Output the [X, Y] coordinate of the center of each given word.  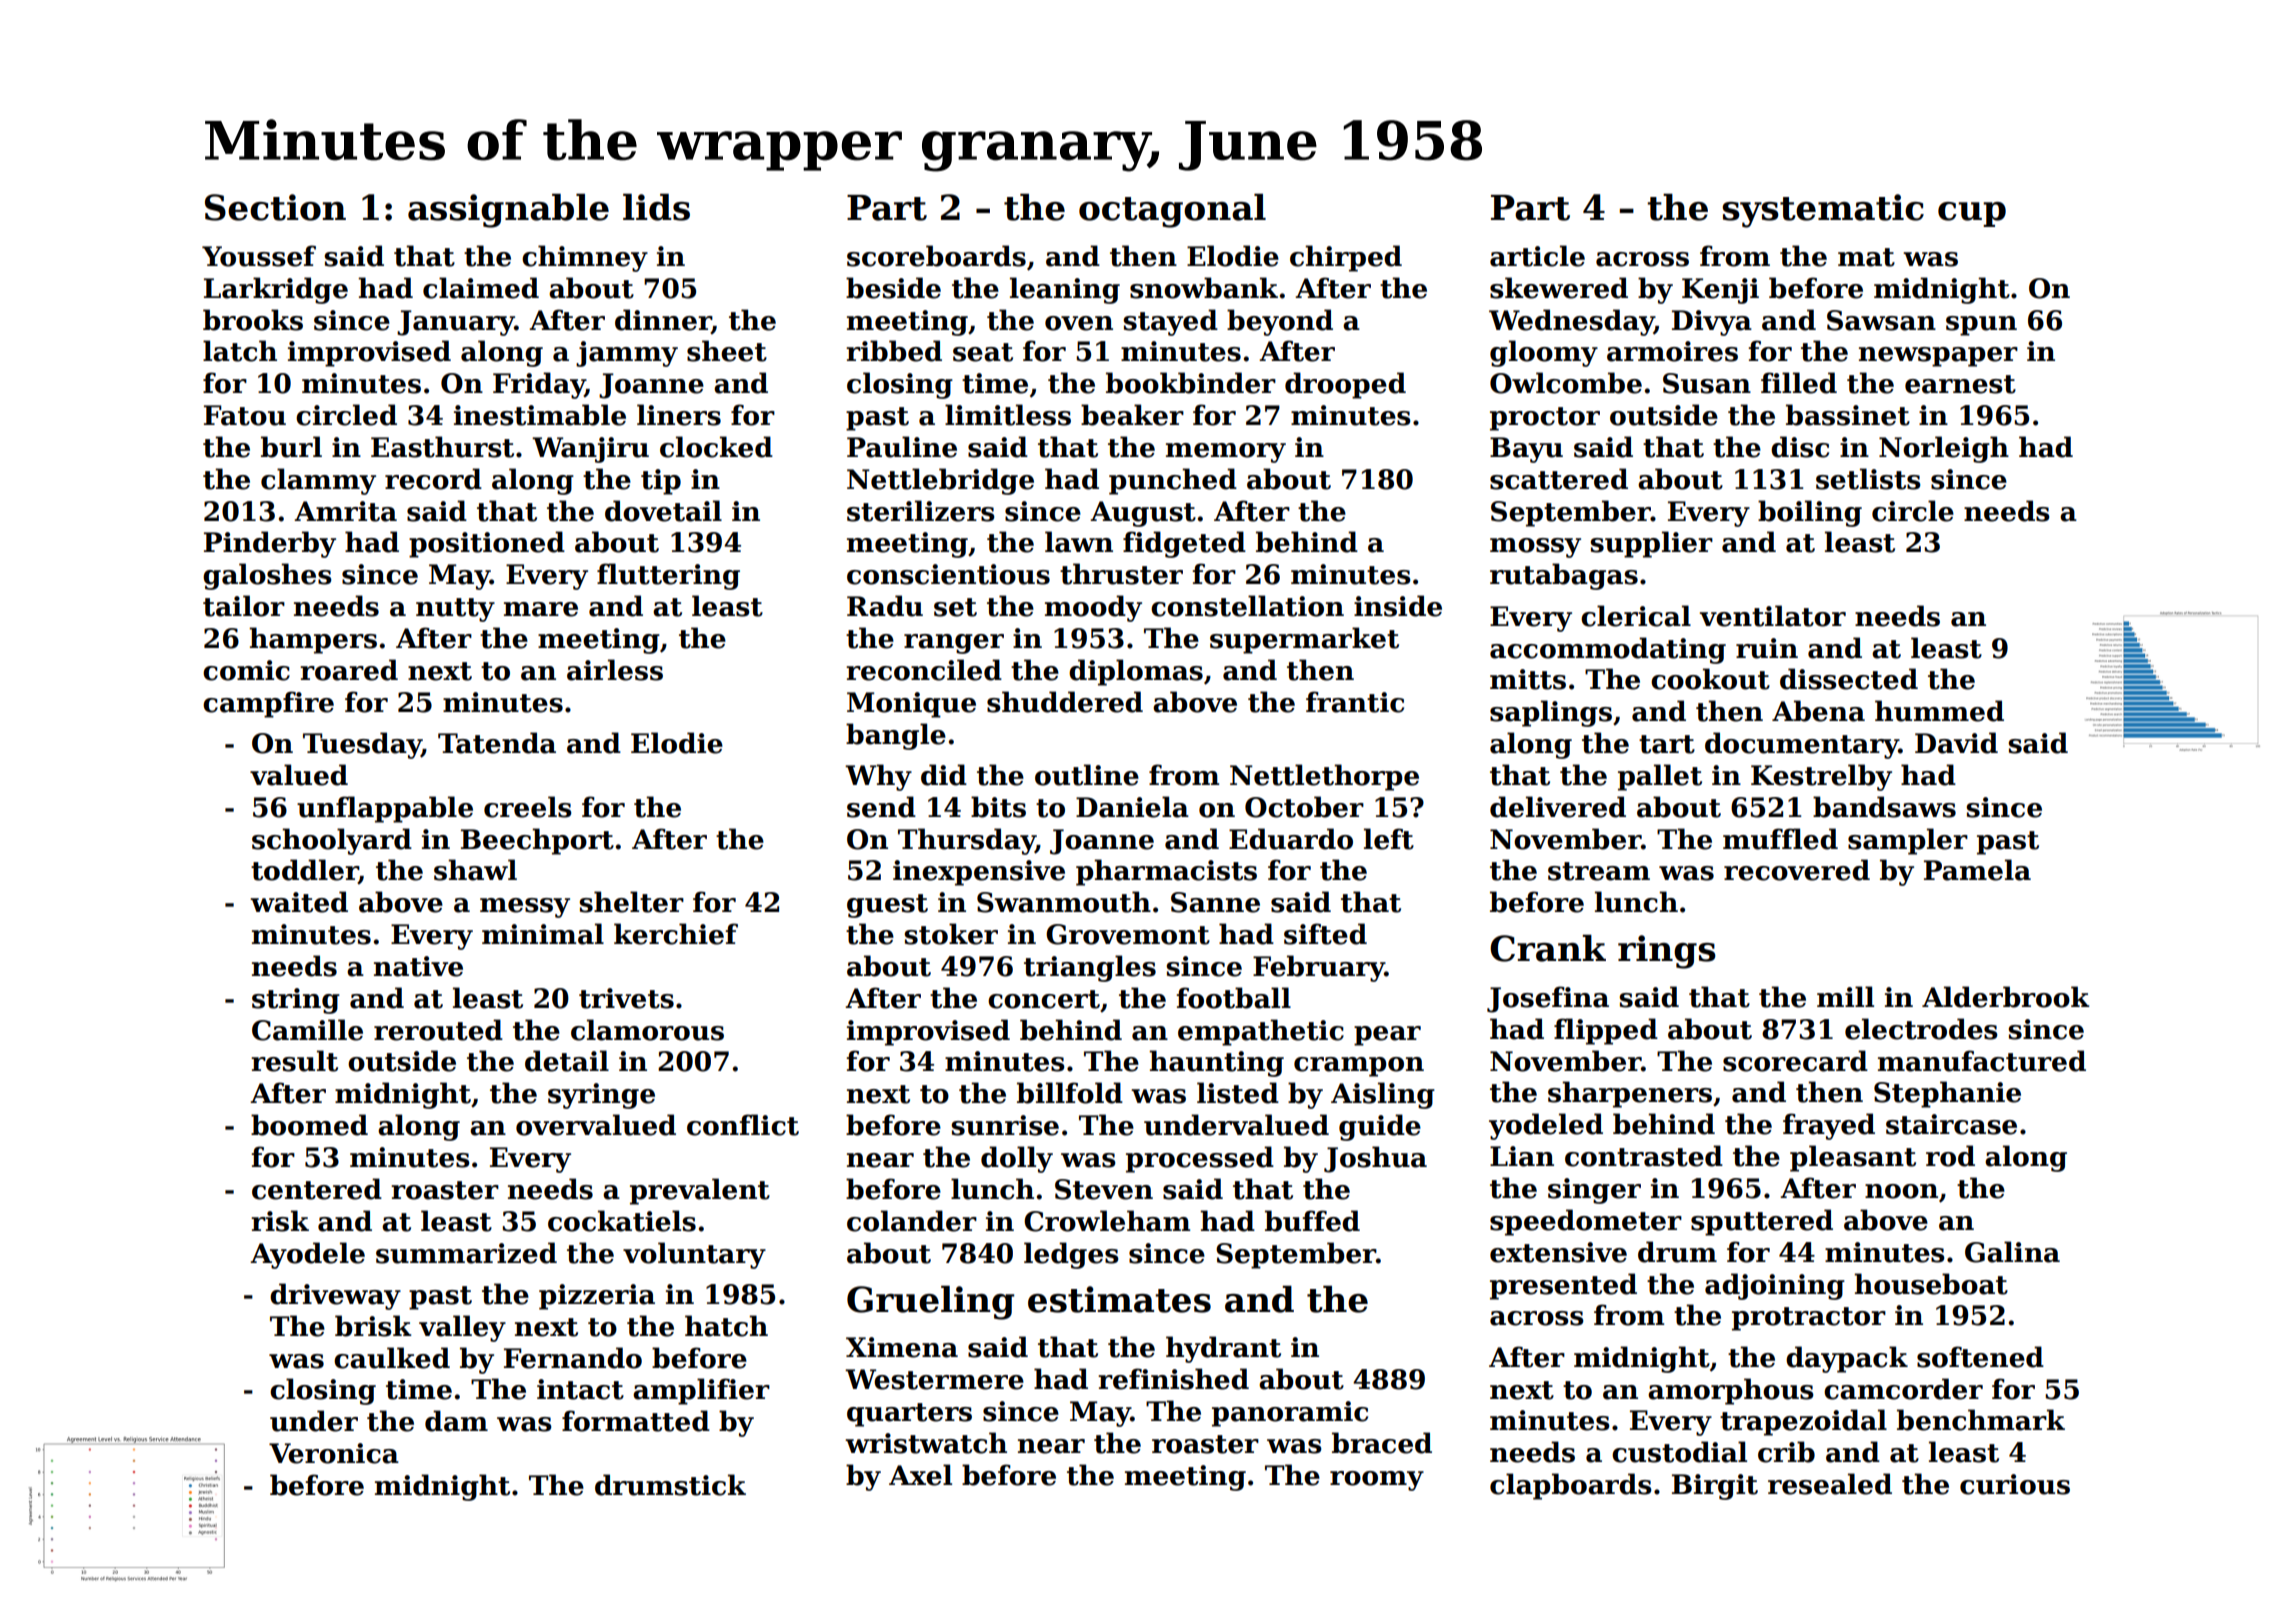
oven [1079, 323]
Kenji [1720, 291]
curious [2015, 1484]
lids [656, 207]
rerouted [438, 1030]
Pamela [1977, 870]
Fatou [245, 415]
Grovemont [1128, 934]
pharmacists [1166, 872]
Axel [920, 1475]
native [418, 966]
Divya [1712, 323]
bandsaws [1884, 807]
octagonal [1172, 210]
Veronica [334, 1453]
